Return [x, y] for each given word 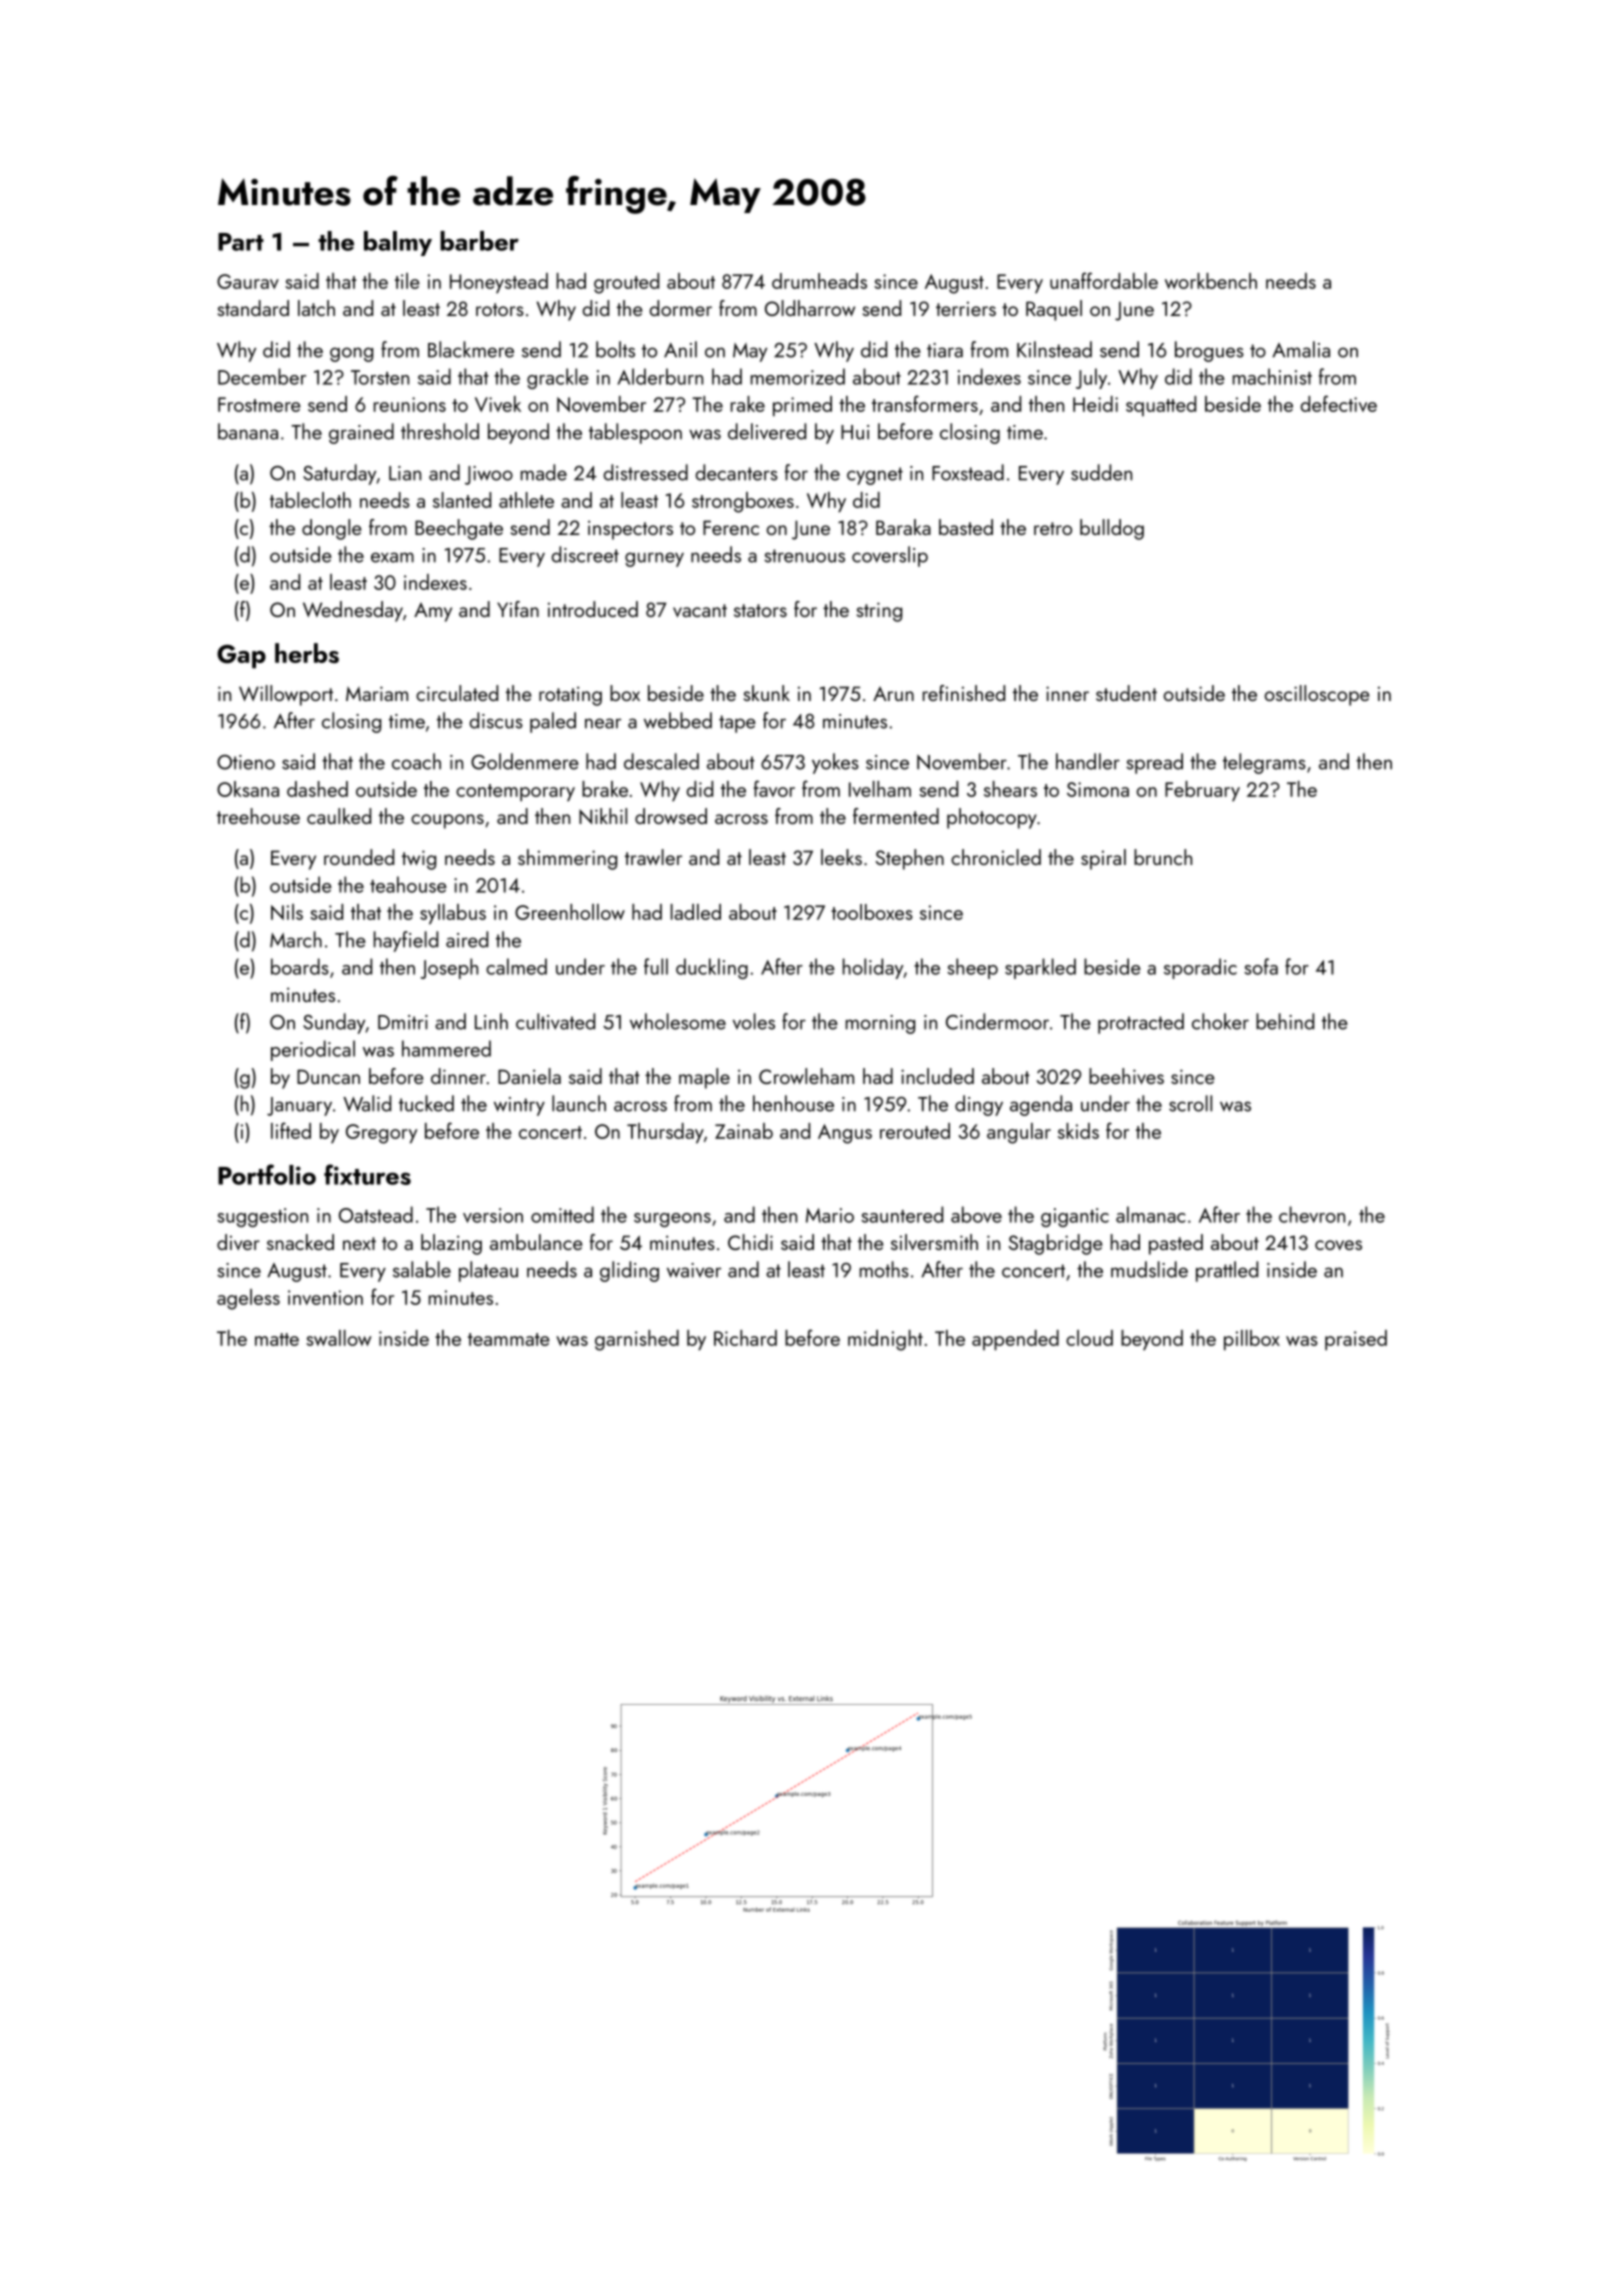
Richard [745, 1338]
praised [1356, 1340]
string [879, 612]
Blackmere [471, 349]
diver [238, 1242]
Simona [1098, 789]
